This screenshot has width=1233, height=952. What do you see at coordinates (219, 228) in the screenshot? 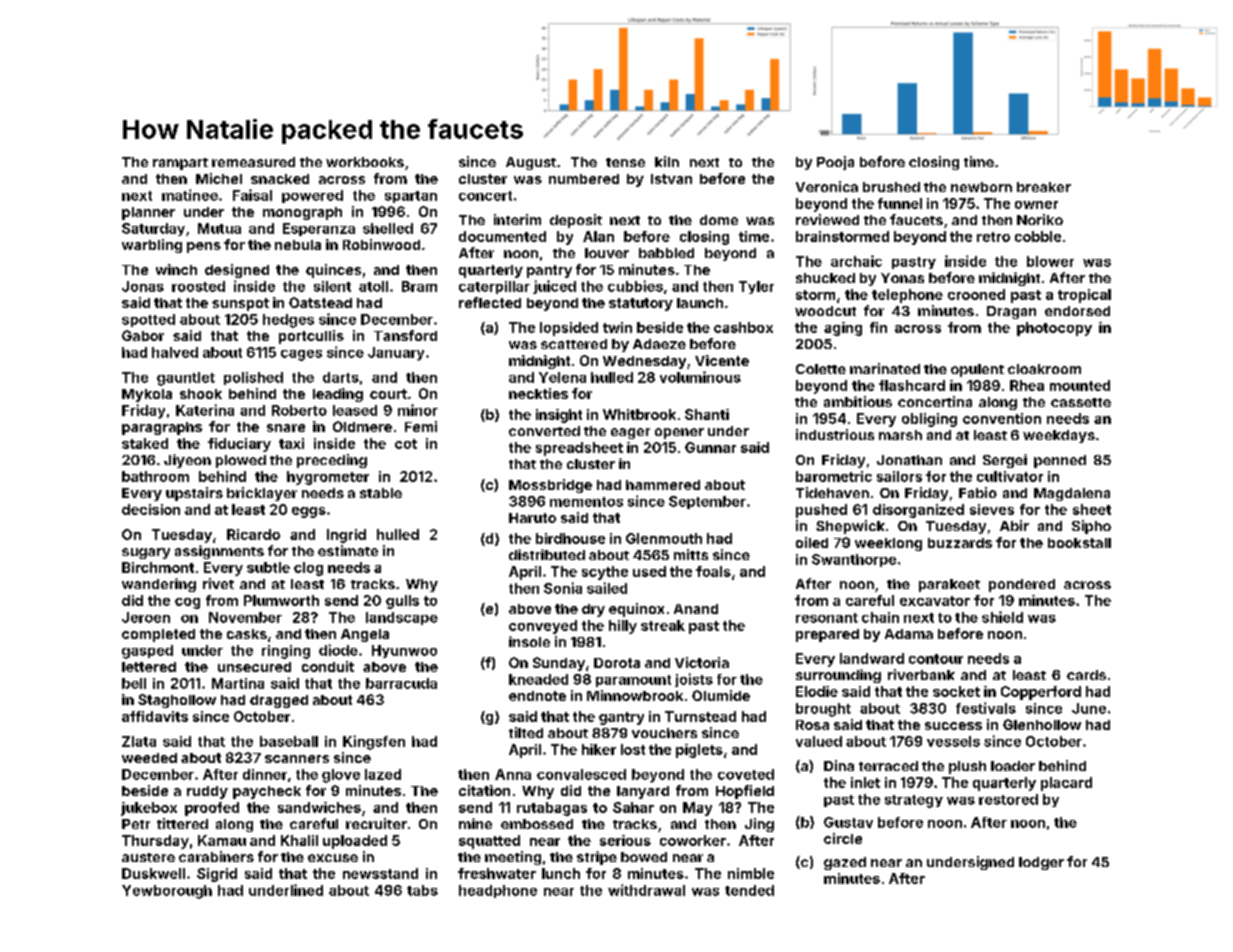
I see `Mutua` at bounding box center [219, 228].
